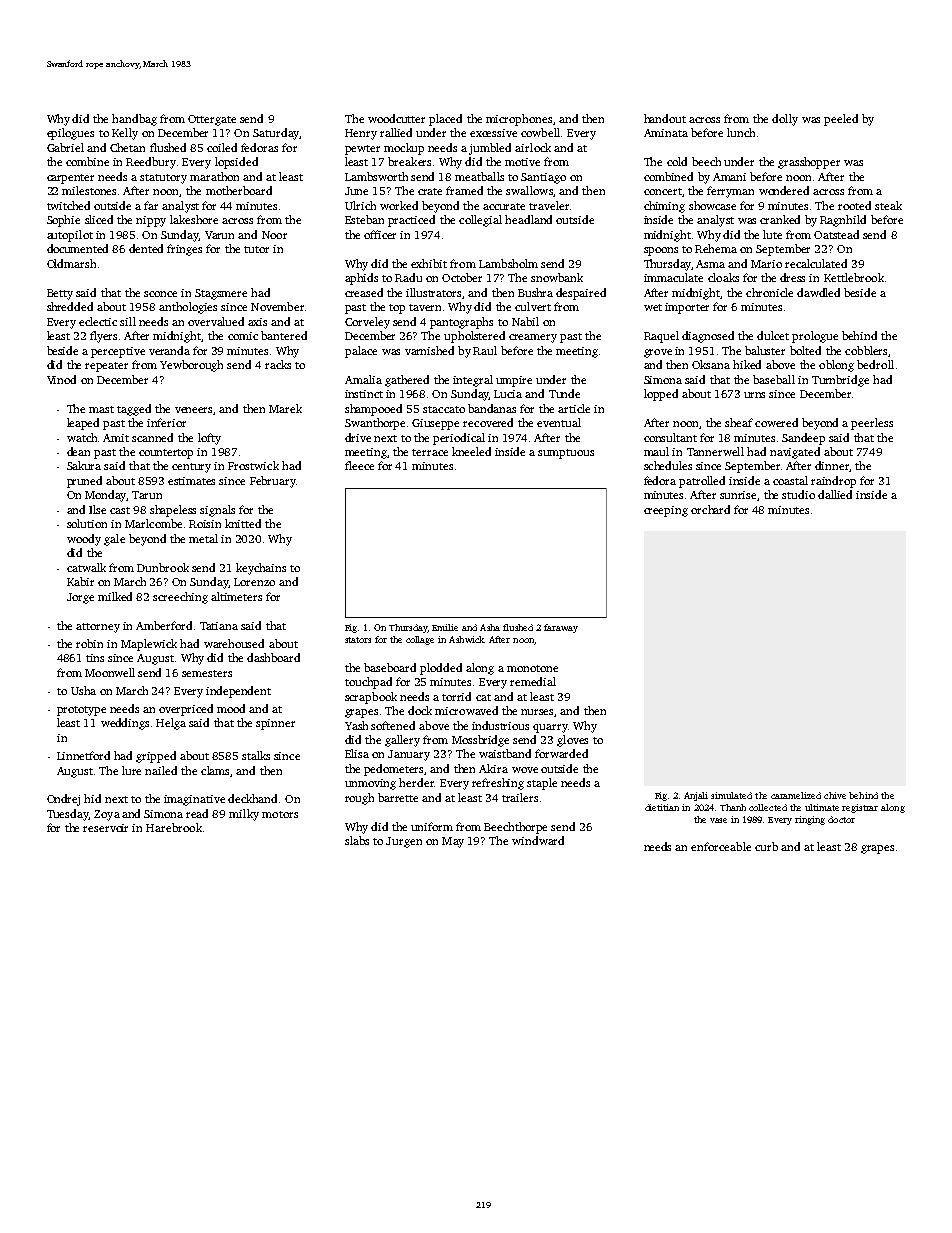 This page has height=1233, width=952. Describe the element at coordinates (98, 321) in the page. I see `eclectic` at that location.
